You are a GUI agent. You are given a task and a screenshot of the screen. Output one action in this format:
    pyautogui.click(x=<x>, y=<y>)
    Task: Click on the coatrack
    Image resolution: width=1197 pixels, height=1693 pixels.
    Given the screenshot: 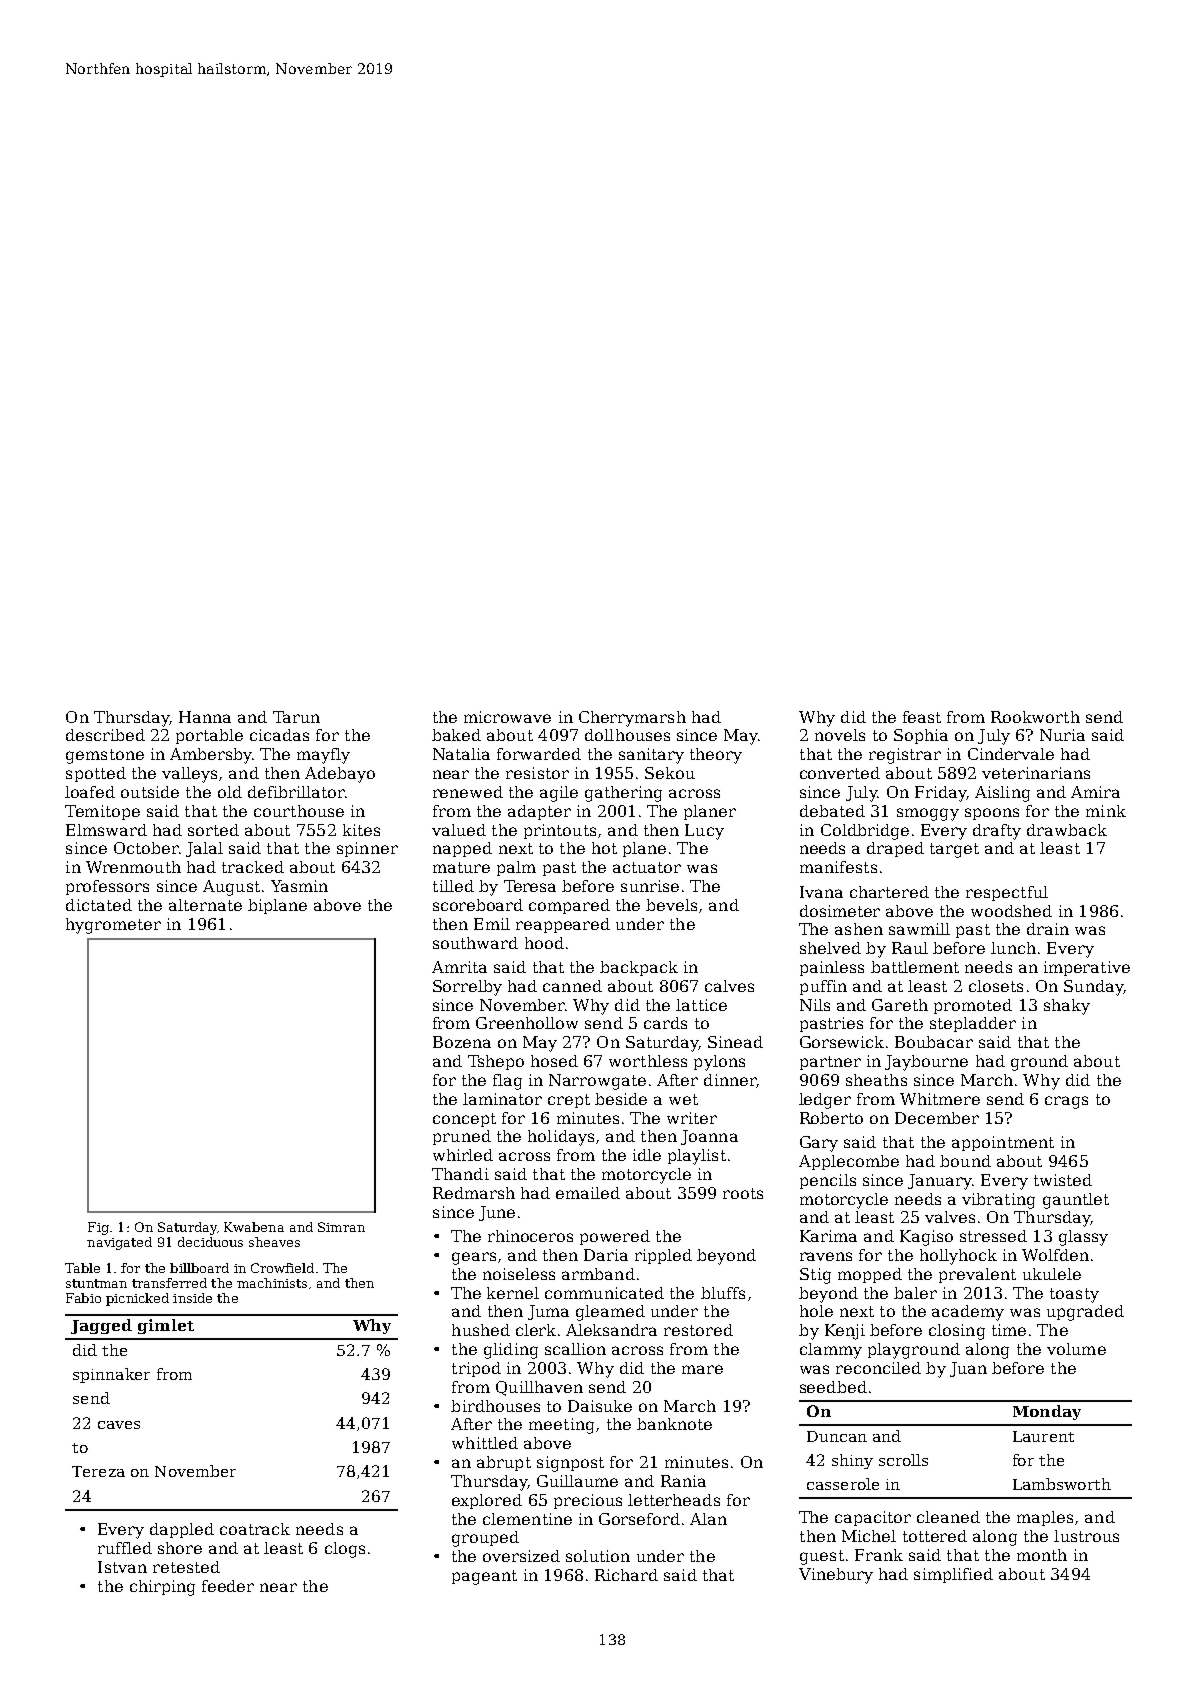 What is the action you would take?
    pyautogui.click(x=255, y=1529)
